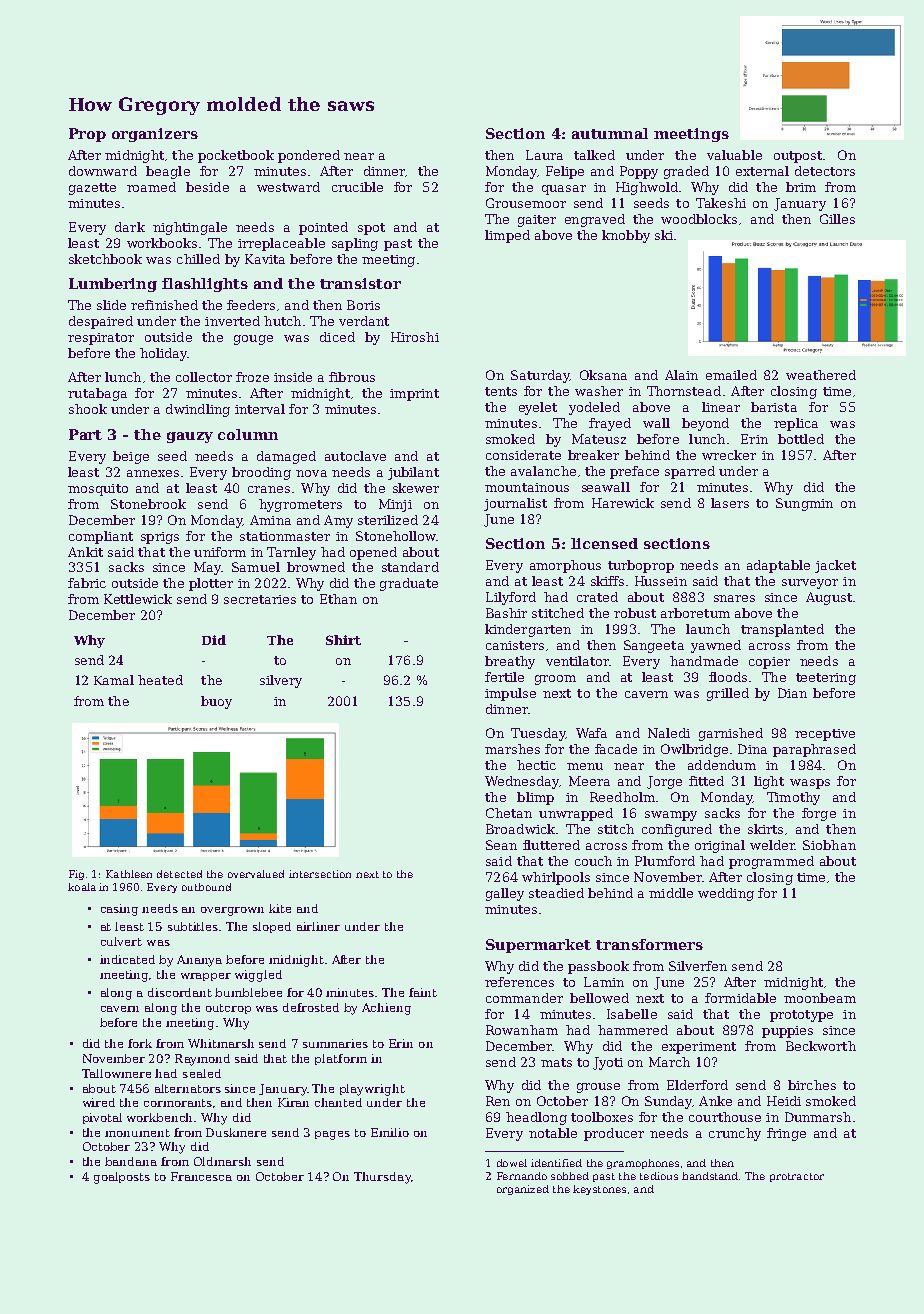 The width and height of the image is (924, 1314). What do you see at coordinates (87, 583) in the image?
I see `fabric` at bounding box center [87, 583].
